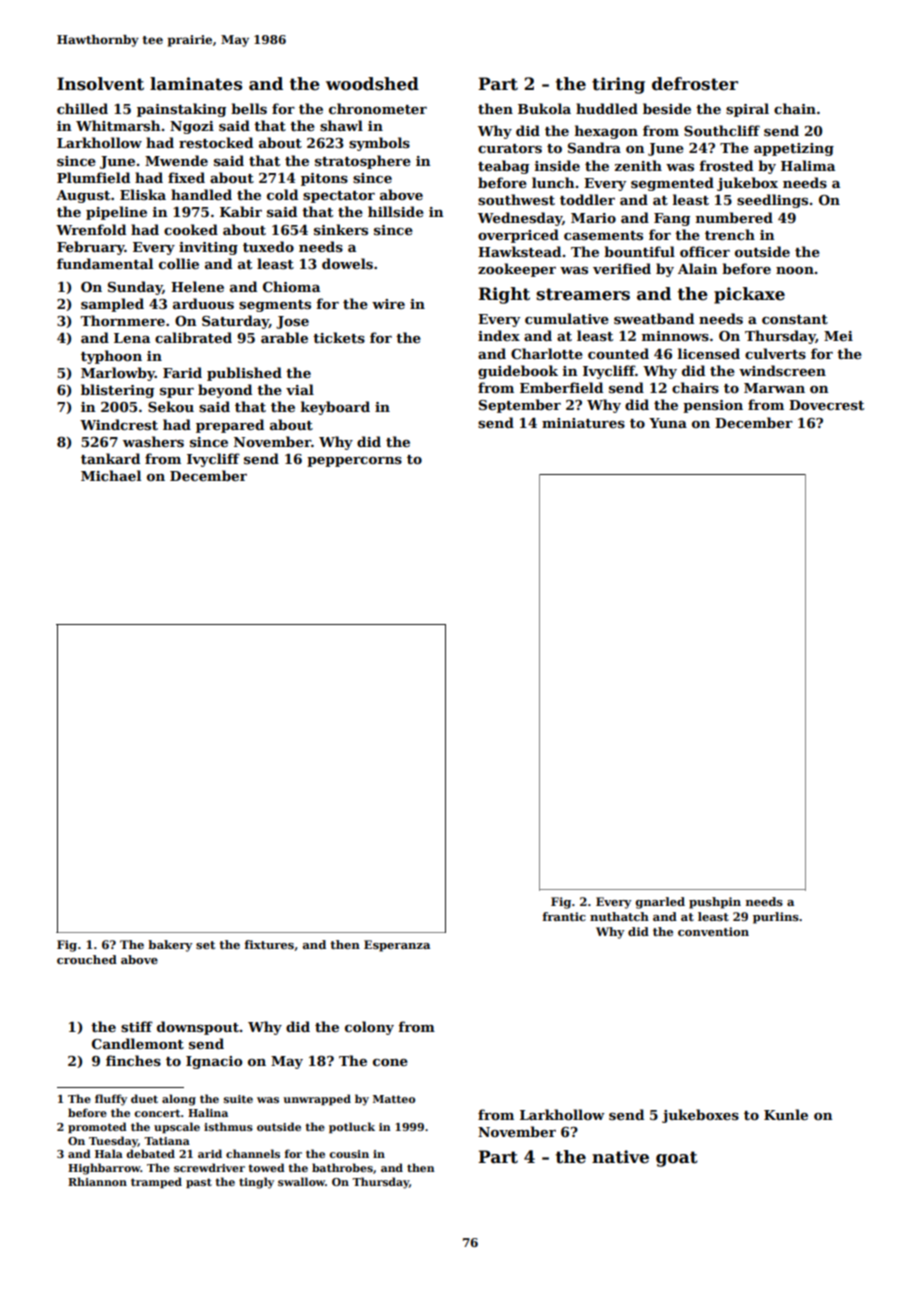 This page has width=924, height=1308. Describe the element at coordinates (677, 1159) in the page. I see `goat` at that location.
